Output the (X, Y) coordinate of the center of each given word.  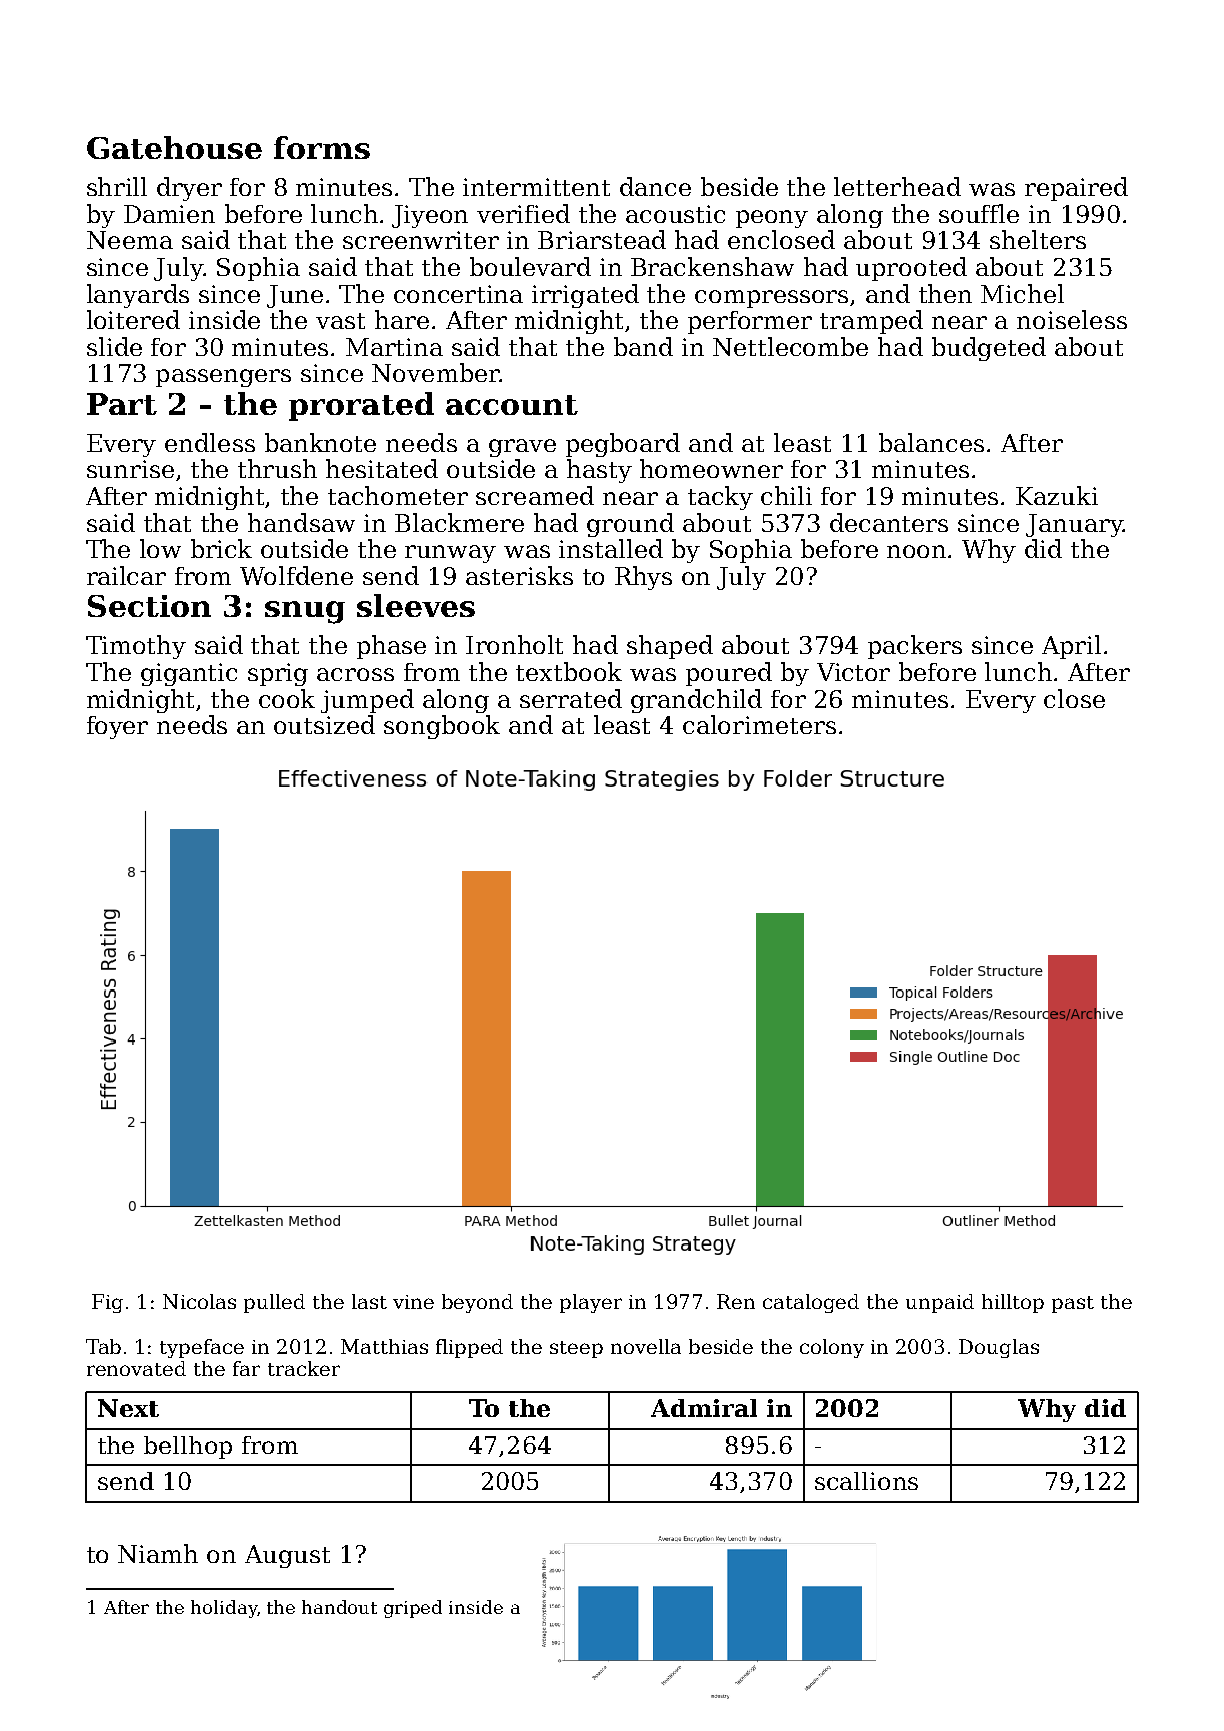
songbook (442, 727)
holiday (224, 1609)
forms (322, 147)
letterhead (897, 186)
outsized (324, 724)
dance (655, 186)
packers (915, 647)
